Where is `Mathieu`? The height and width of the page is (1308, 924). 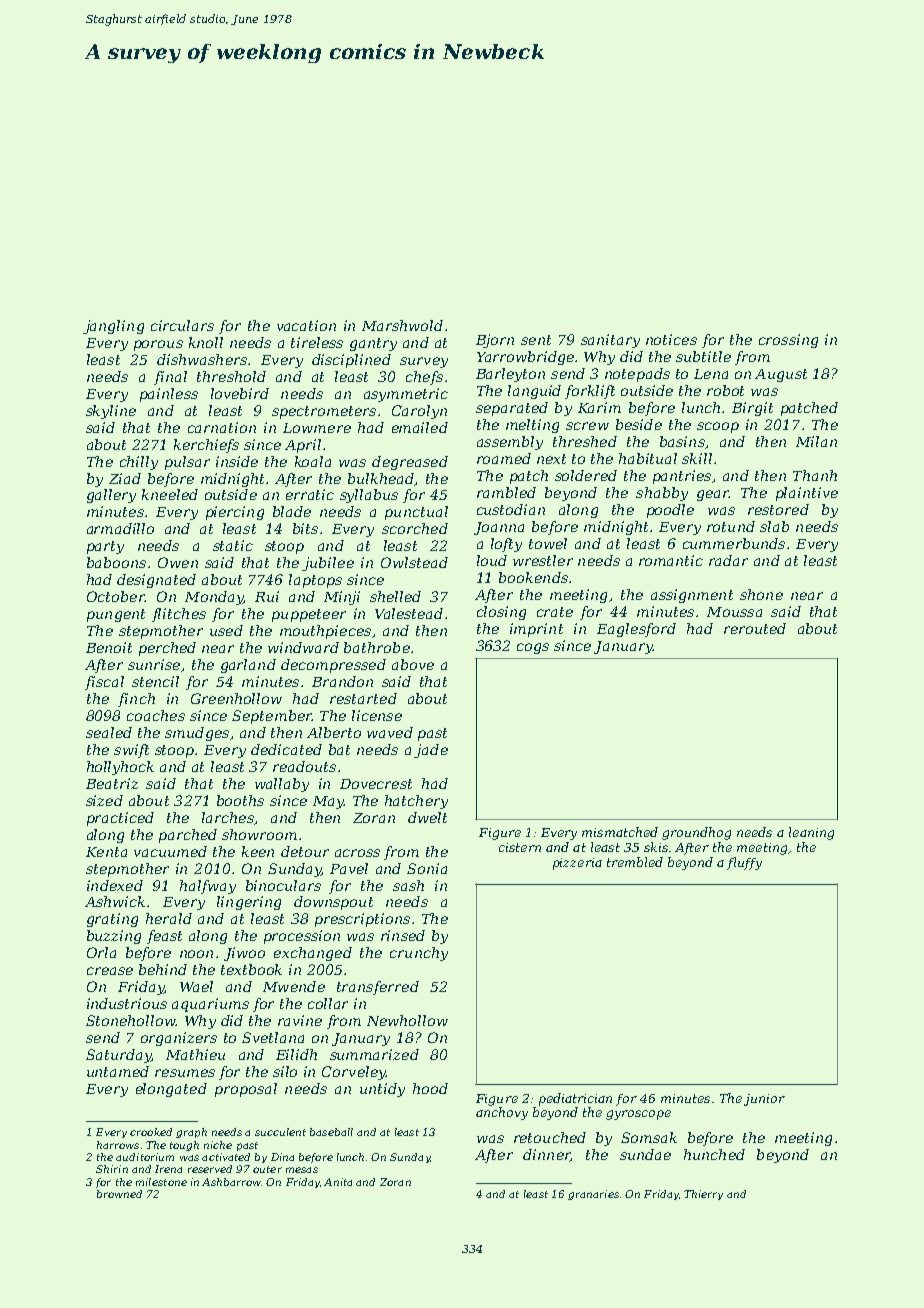
Mathieu is located at coordinates (195, 1054).
